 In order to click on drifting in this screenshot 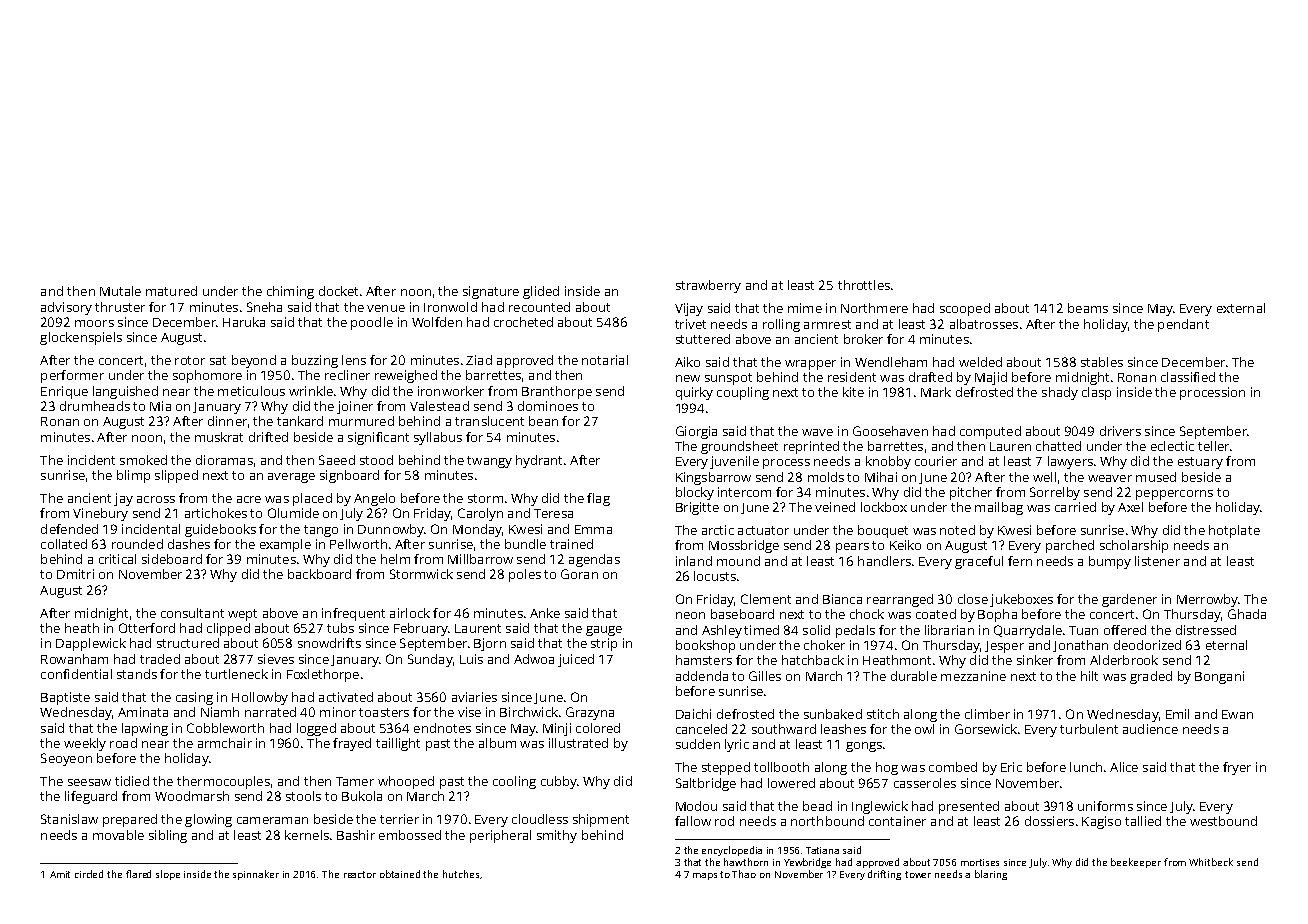, I will do `click(884, 875)`.
